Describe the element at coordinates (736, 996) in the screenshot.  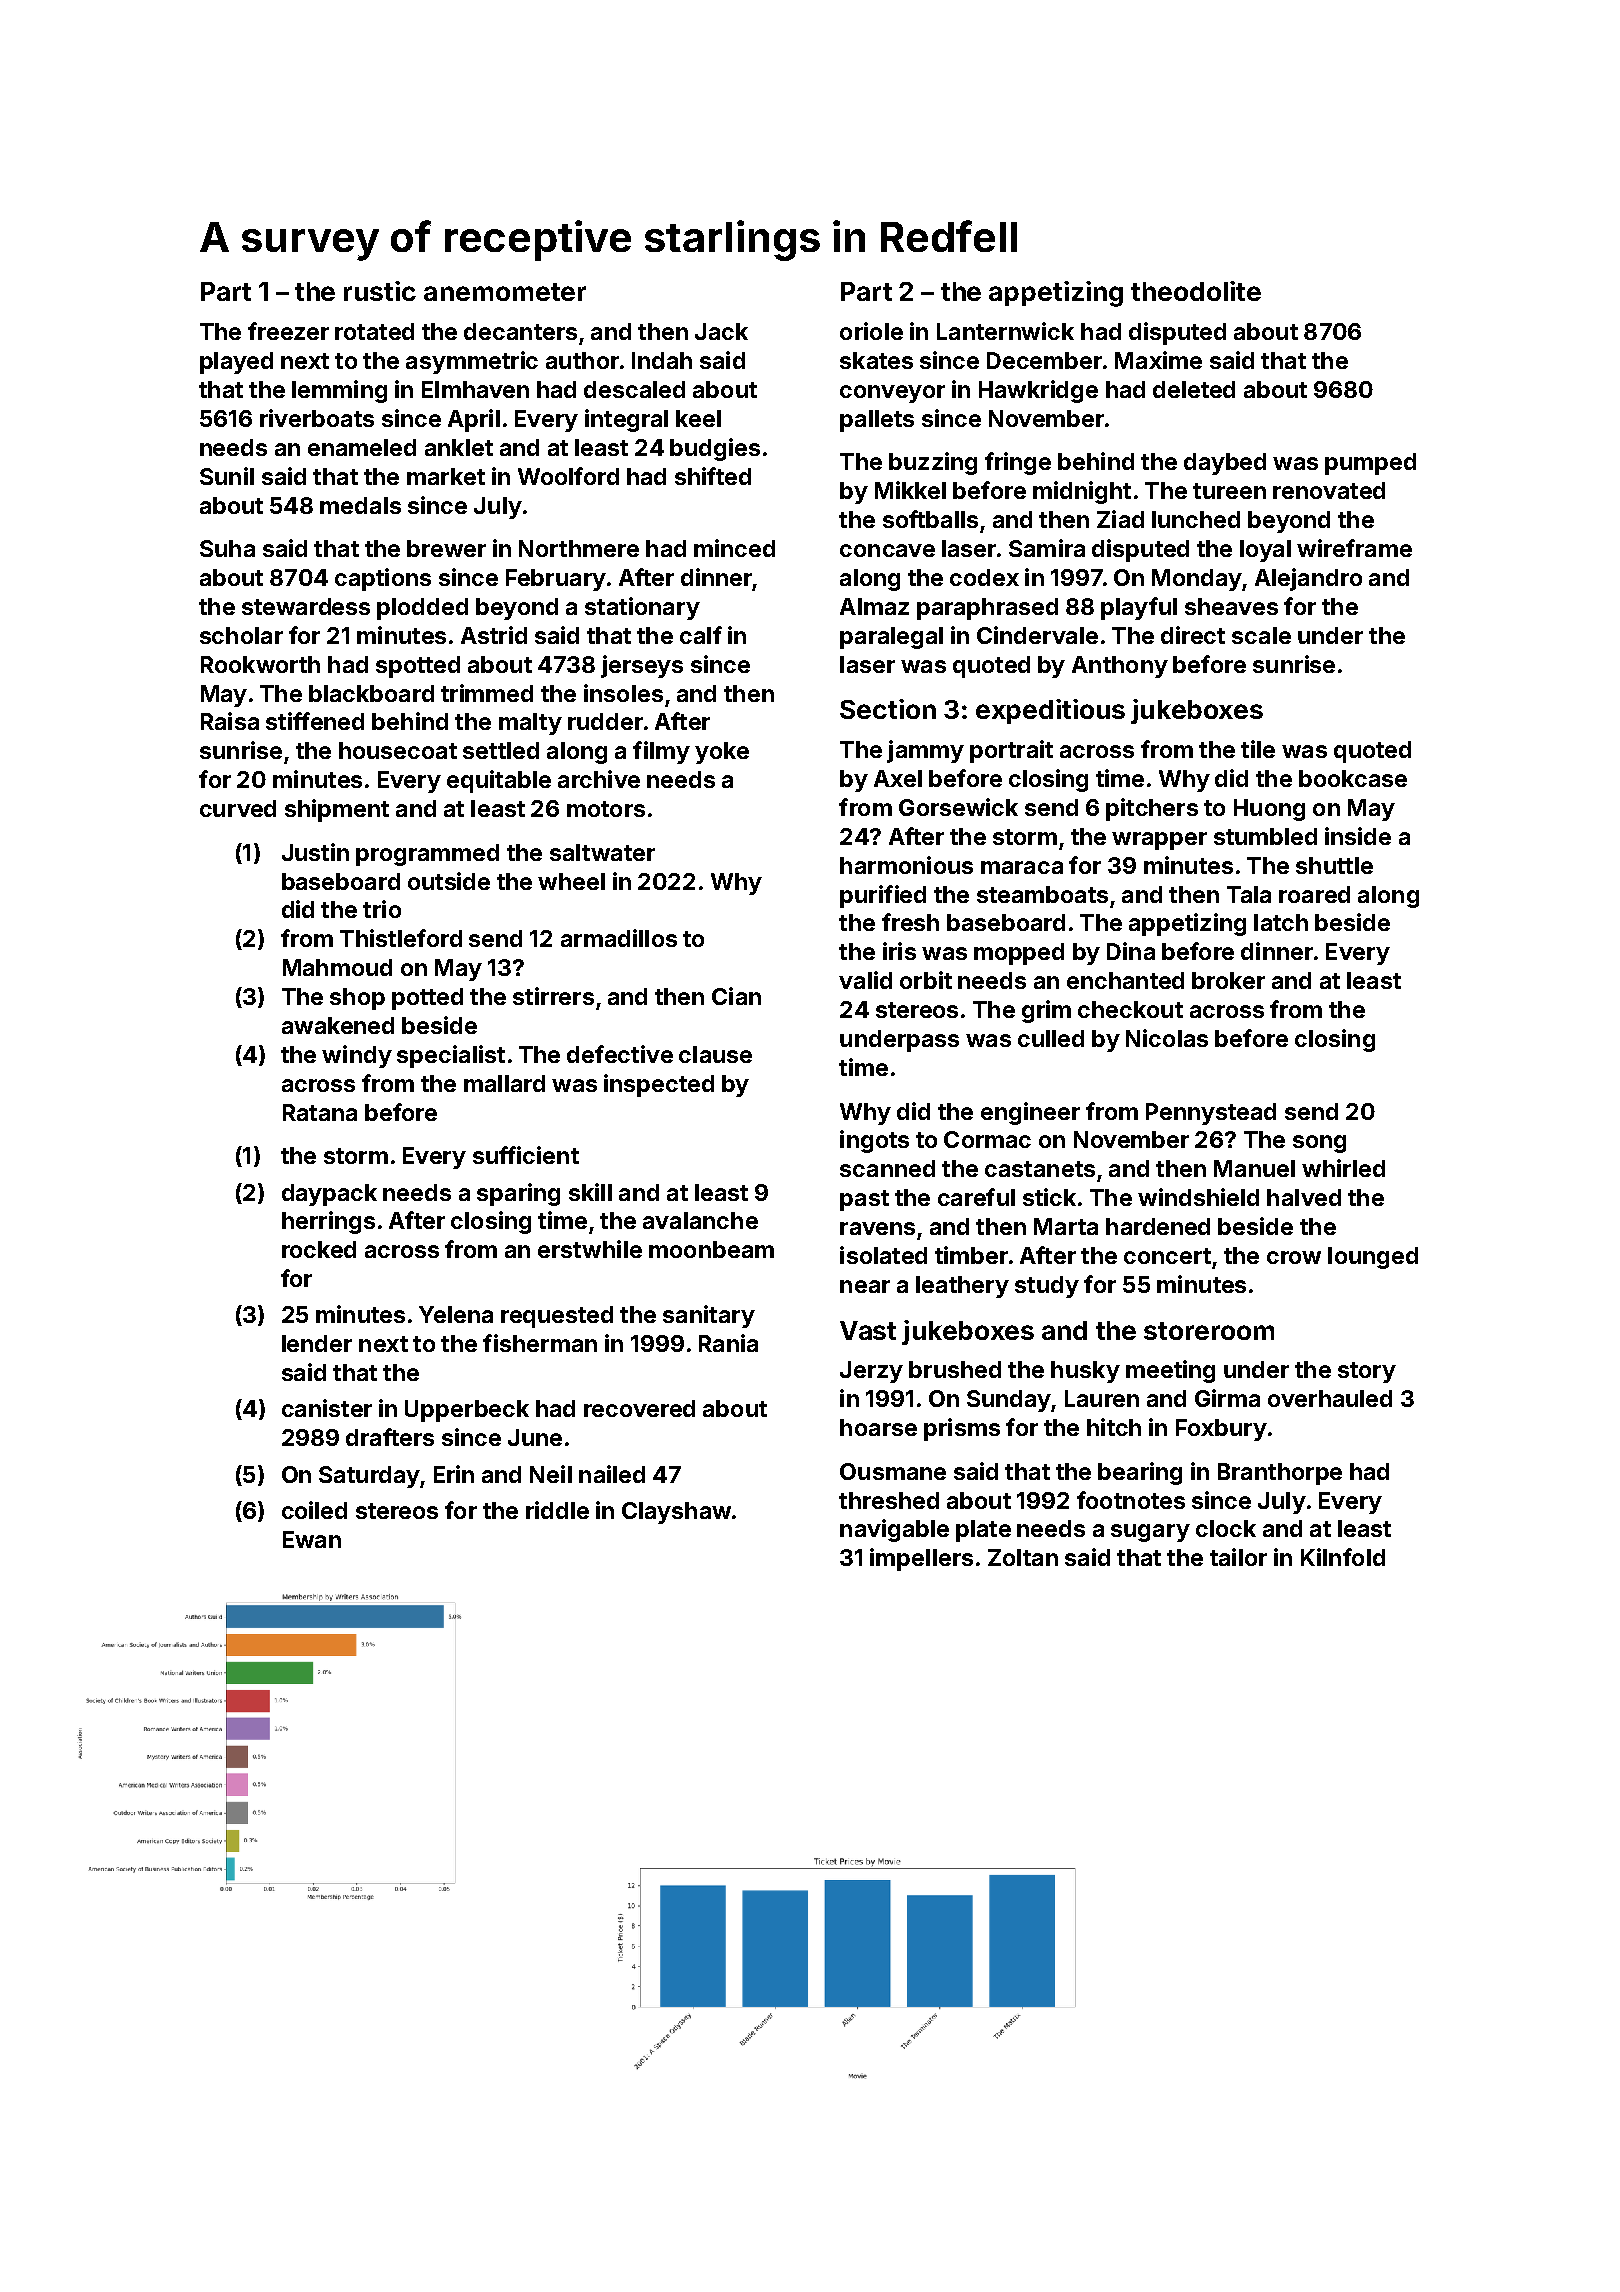
I see `Cian` at that location.
